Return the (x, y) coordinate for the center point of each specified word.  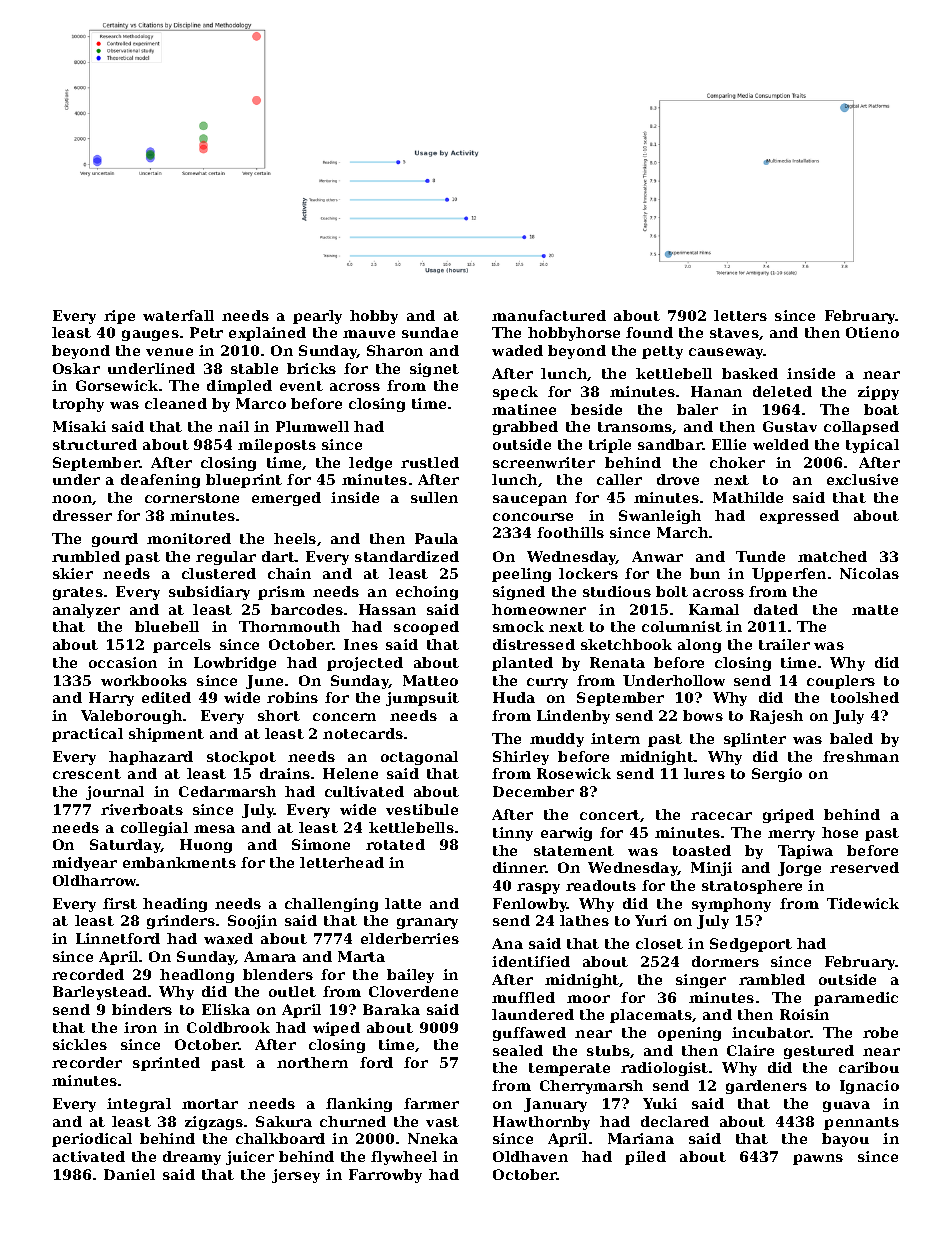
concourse (533, 517)
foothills (570, 532)
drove (678, 479)
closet (659, 943)
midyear (84, 864)
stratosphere (752, 887)
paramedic (856, 999)
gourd (115, 540)
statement (574, 851)
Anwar (657, 556)
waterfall (178, 315)
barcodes (307, 609)
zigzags (214, 1123)
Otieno (872, 332)
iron (140, 1027)
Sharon (395, 350)
